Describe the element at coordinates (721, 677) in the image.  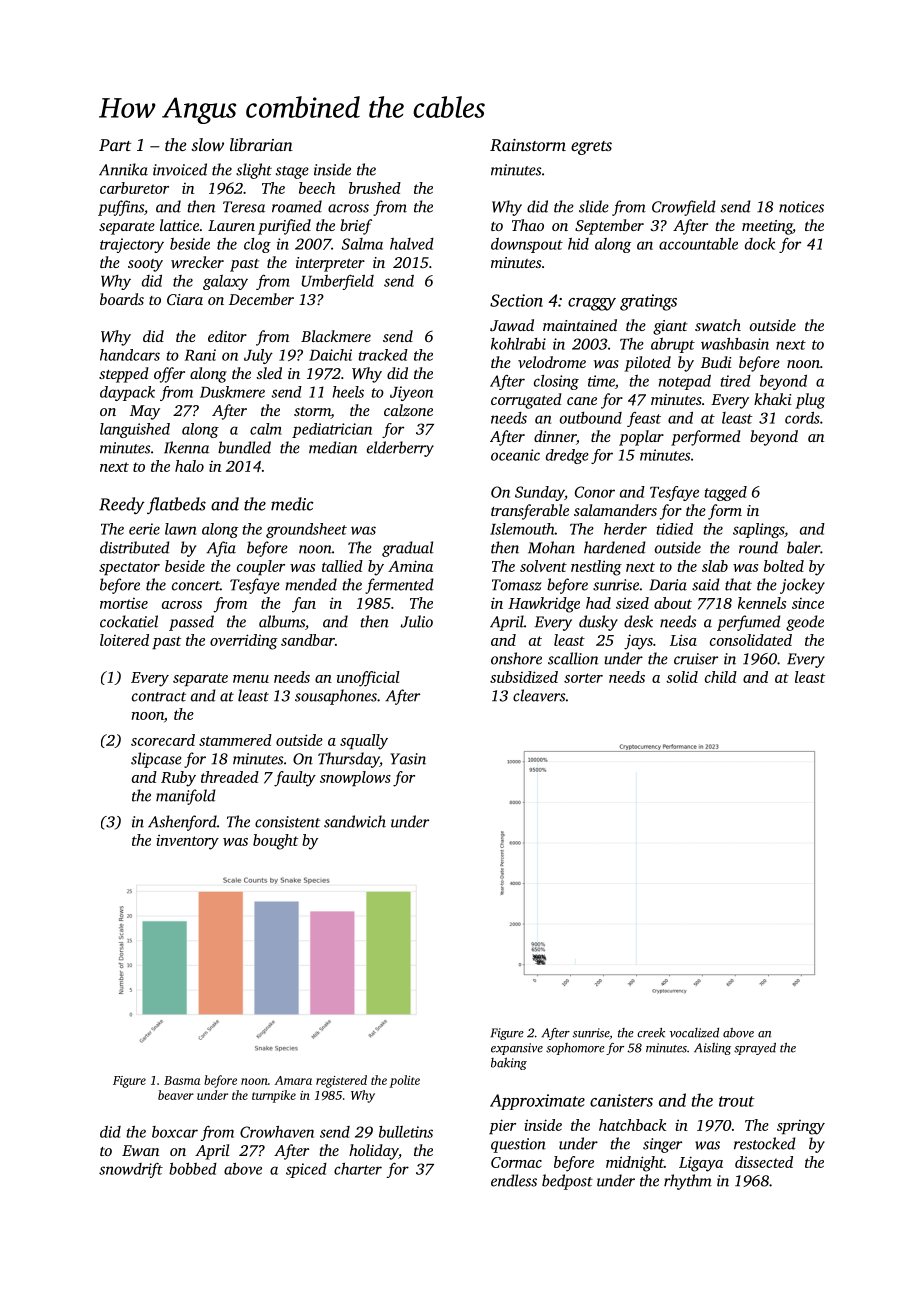
I see `child` at that location.
